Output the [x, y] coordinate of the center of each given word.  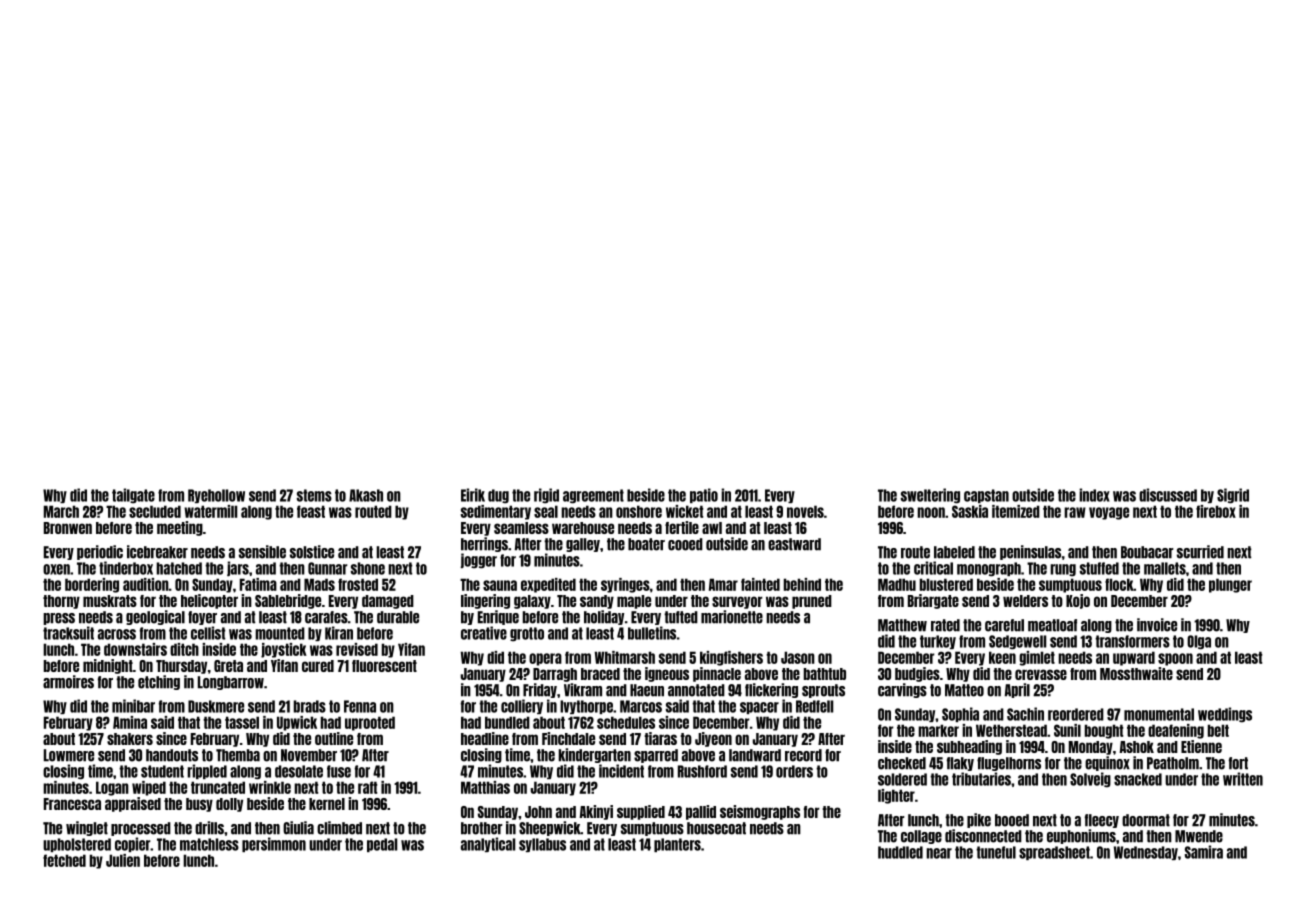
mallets [1165, 568]
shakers [130, 739]
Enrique [498, 617]
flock [1119, 584]
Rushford [702, 771]
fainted [760, 584]
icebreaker [157, 552]
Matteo [964, 690]
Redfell [814, 706]
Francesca [72, 804]
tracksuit [68, 633]
